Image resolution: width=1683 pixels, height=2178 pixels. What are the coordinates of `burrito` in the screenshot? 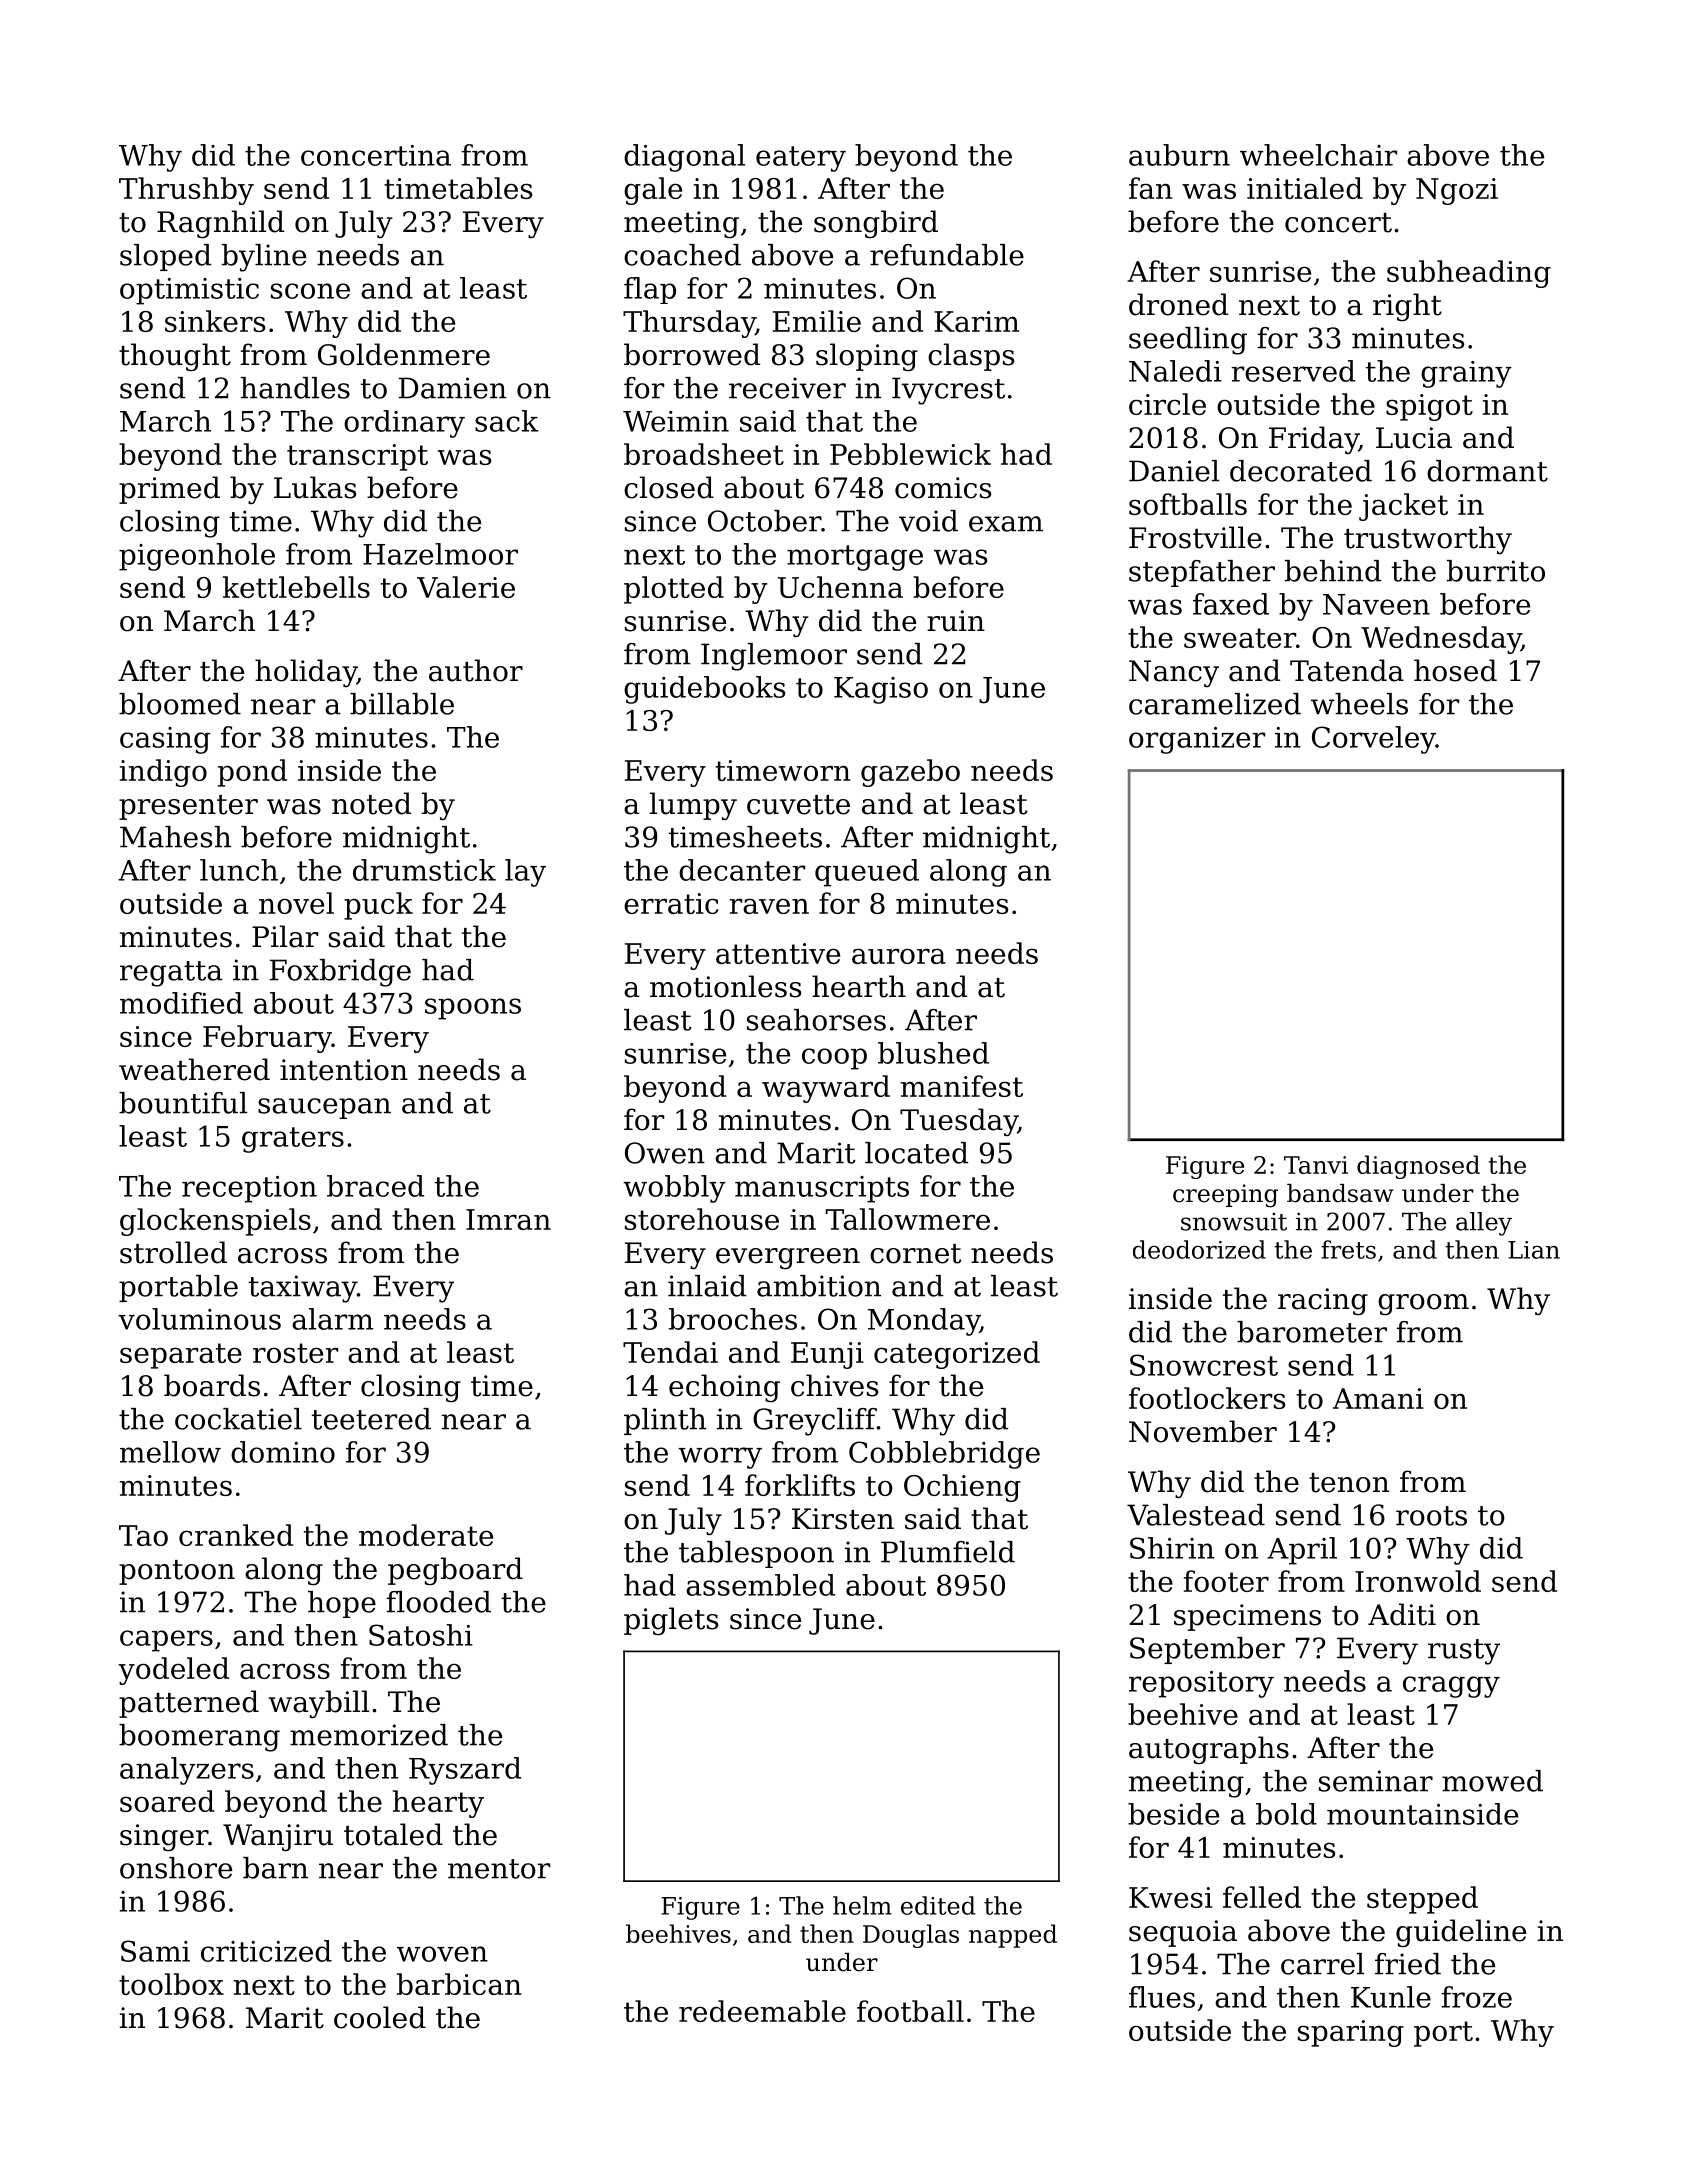 It's located at (1496, 571).
